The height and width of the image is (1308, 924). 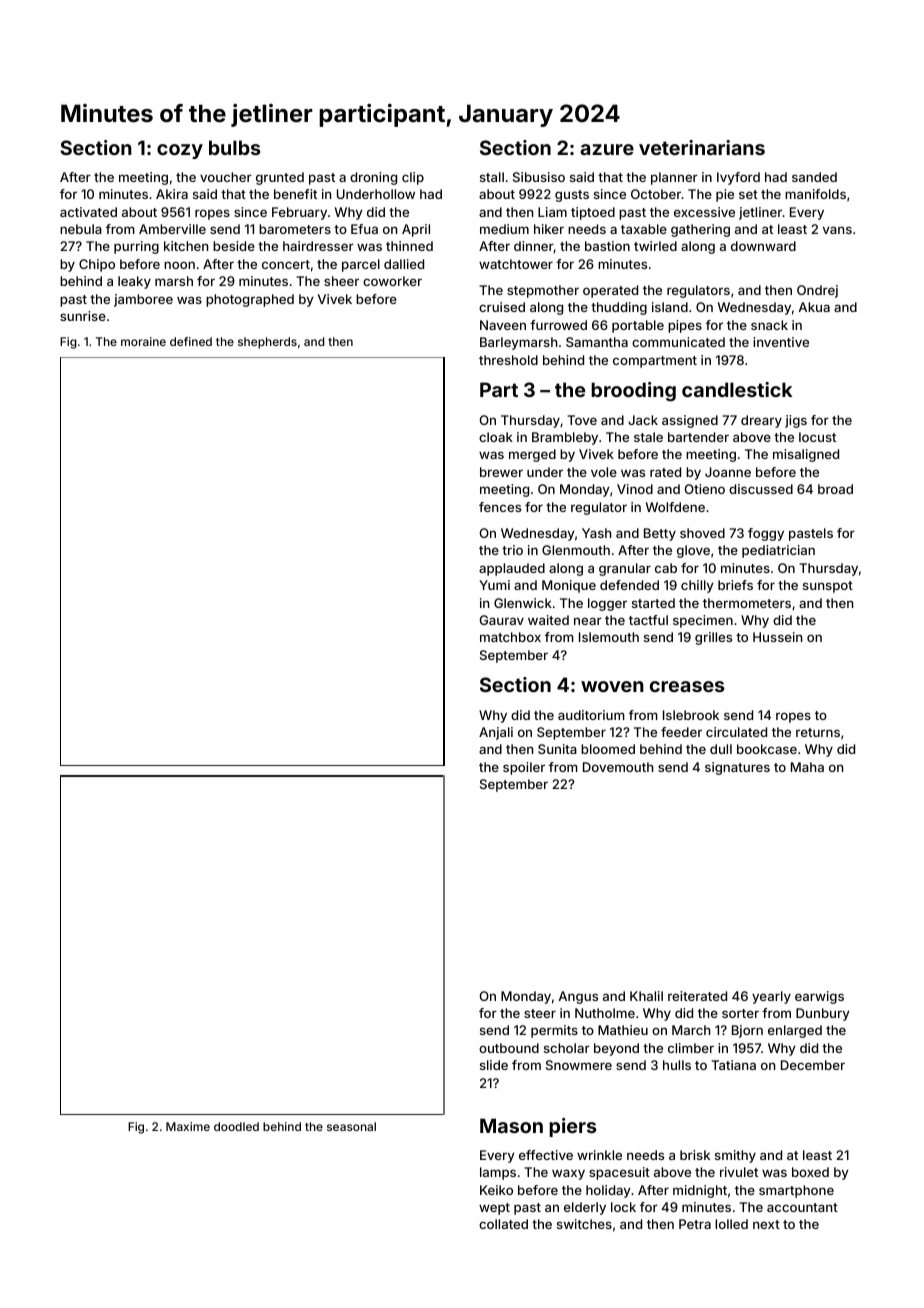 What do you see at coordinates (503, 1224) in the image?
I see `collated` at bounding box center [503, 1224].
